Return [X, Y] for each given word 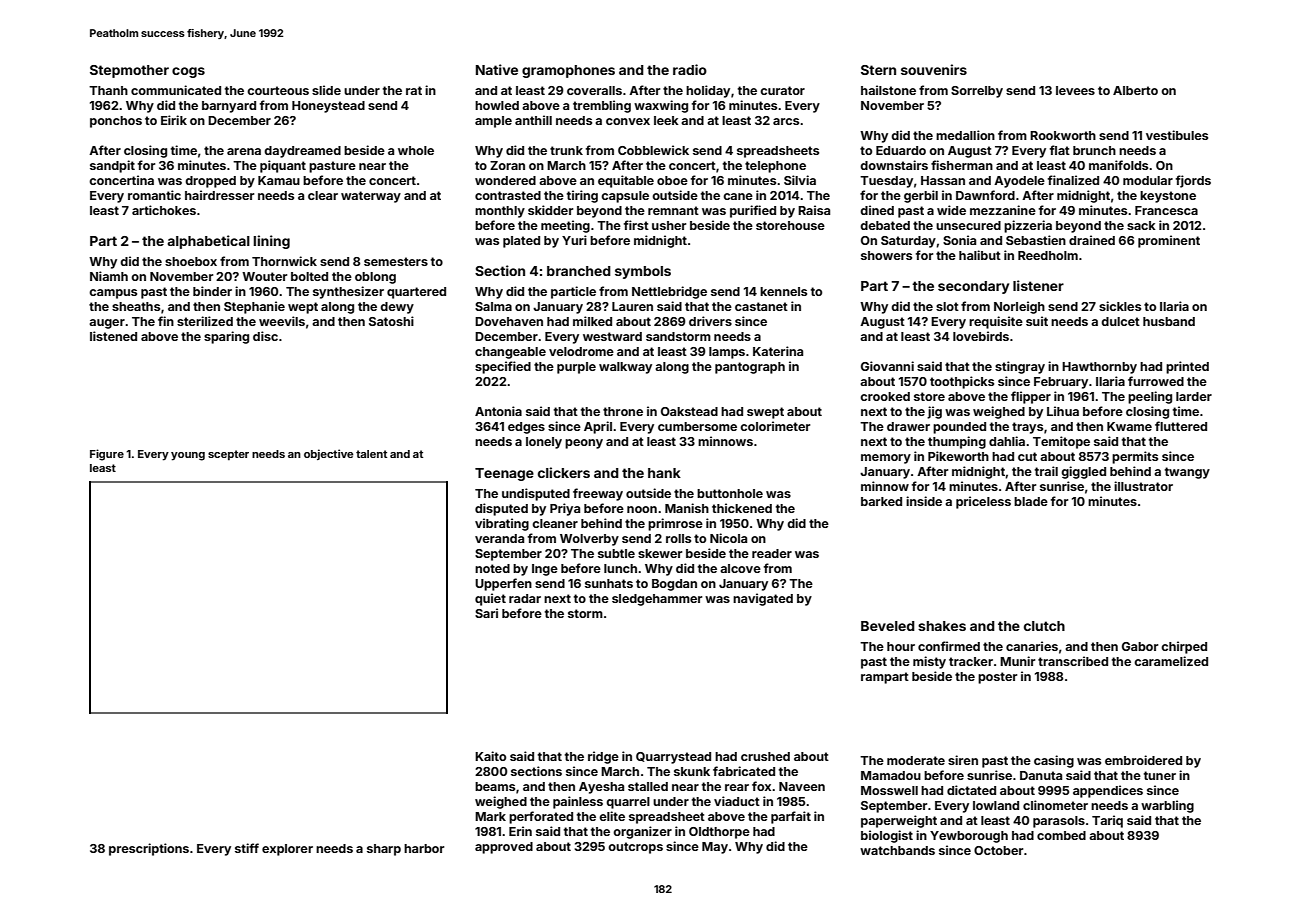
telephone [775, 167]
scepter [228, 455]
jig [934, 412]
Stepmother [129, 71]
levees [1075, 90]
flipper [1031, 397]
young [188, 456]
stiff [247, 848]
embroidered [1143, 760]
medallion [965, 135]
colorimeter [775, 426]
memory [886, 459]
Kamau [279, 180]
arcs [786, 121]
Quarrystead [673, 758]
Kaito [490, 756]
